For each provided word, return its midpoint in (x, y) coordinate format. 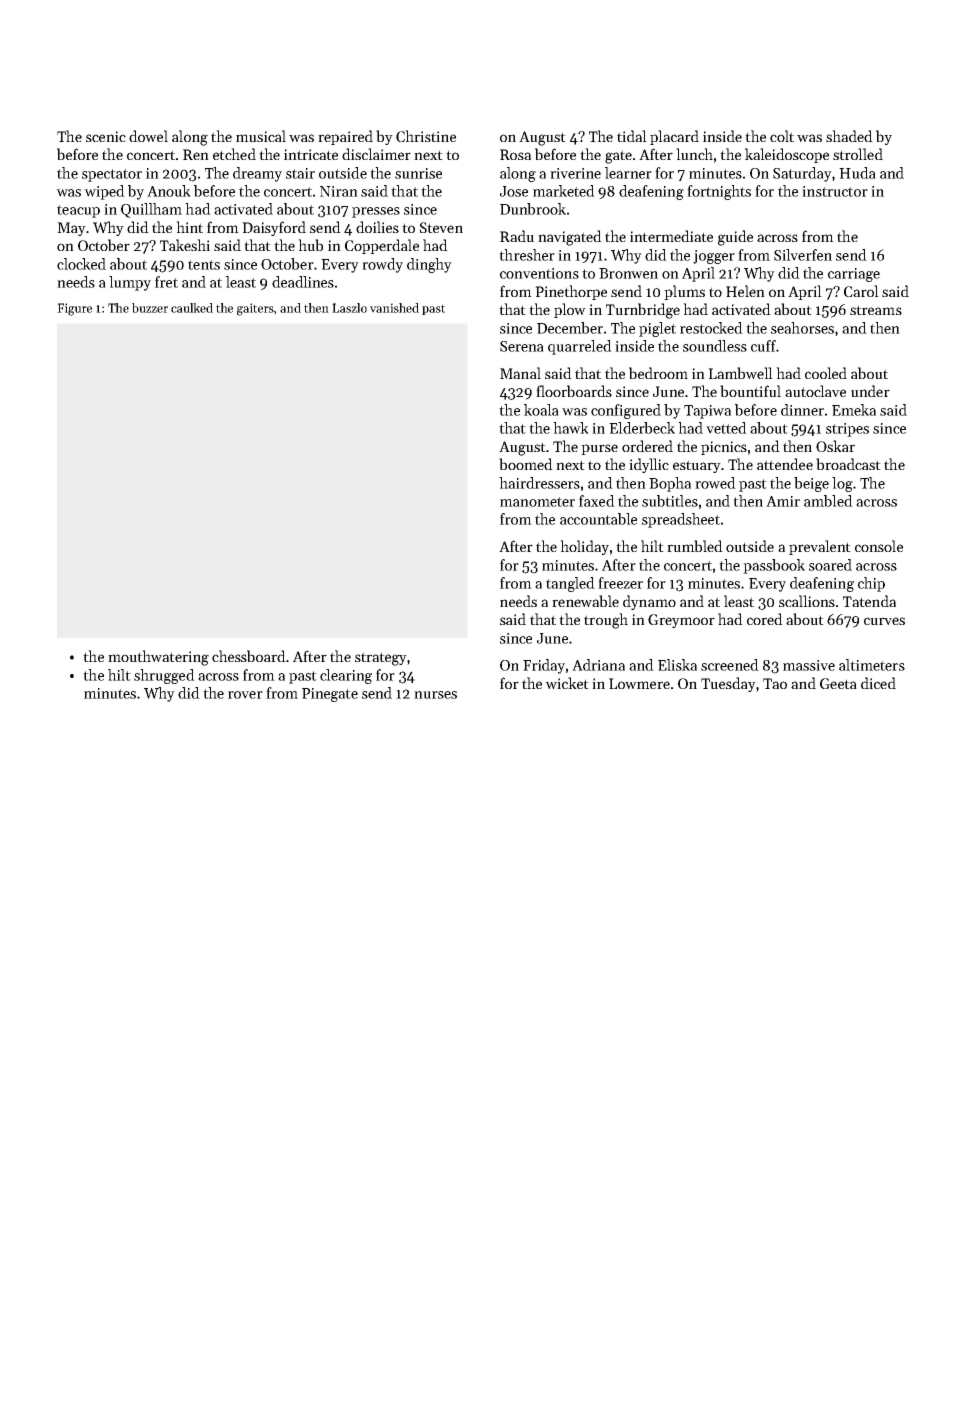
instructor (835, 191)
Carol (861, 291)
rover (245, 695)
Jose (514, 191)
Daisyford (274, 228)
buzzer (150, 308)
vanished (394, 308)
